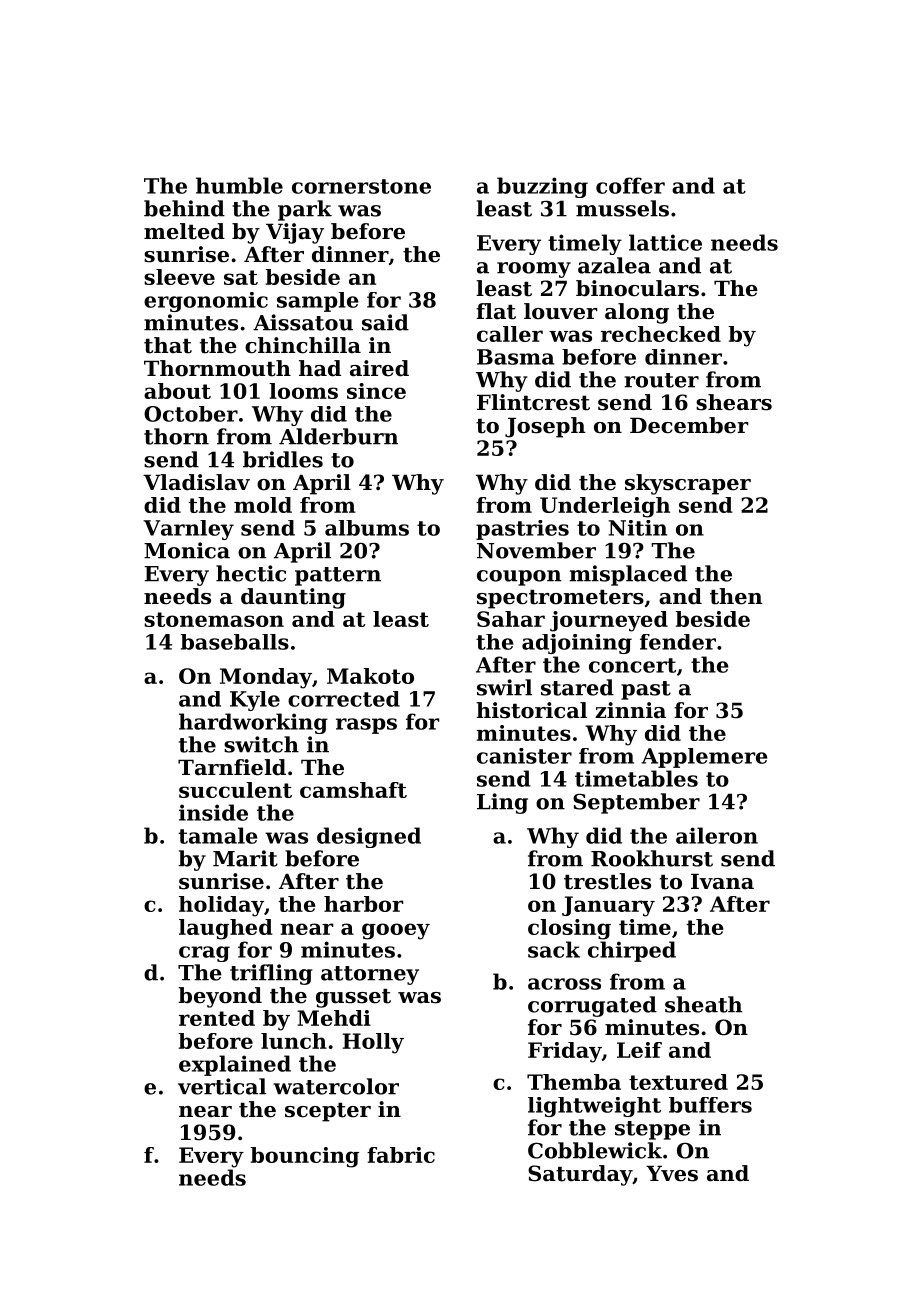 The width and height of the screenshot is (924, 1311). Describe the element at coordinates (672, 1173) in the screenshot. I see `Yves` at that location.
